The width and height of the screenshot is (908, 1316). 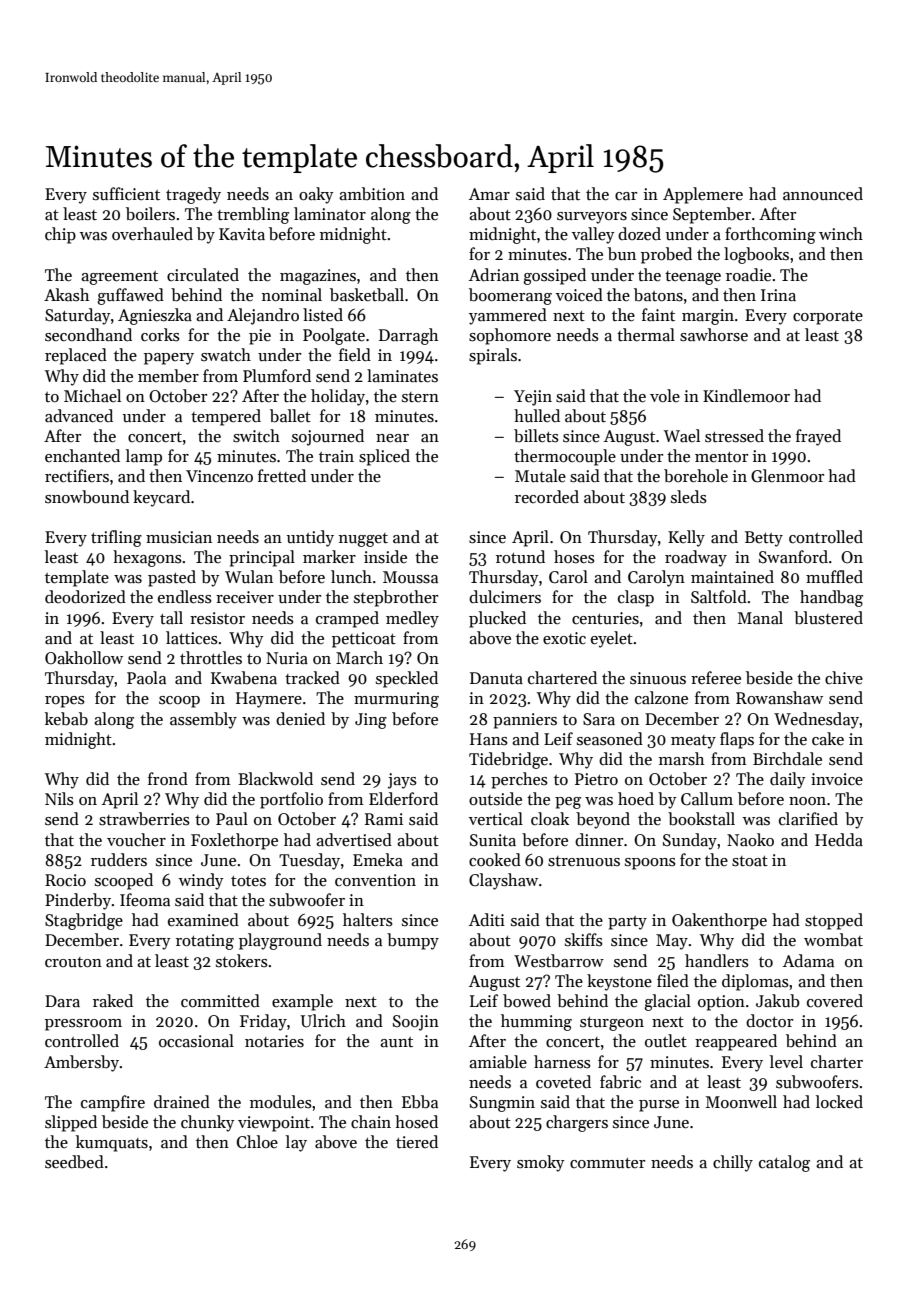 I want to click on locked, so click(x=839, y=1102).
